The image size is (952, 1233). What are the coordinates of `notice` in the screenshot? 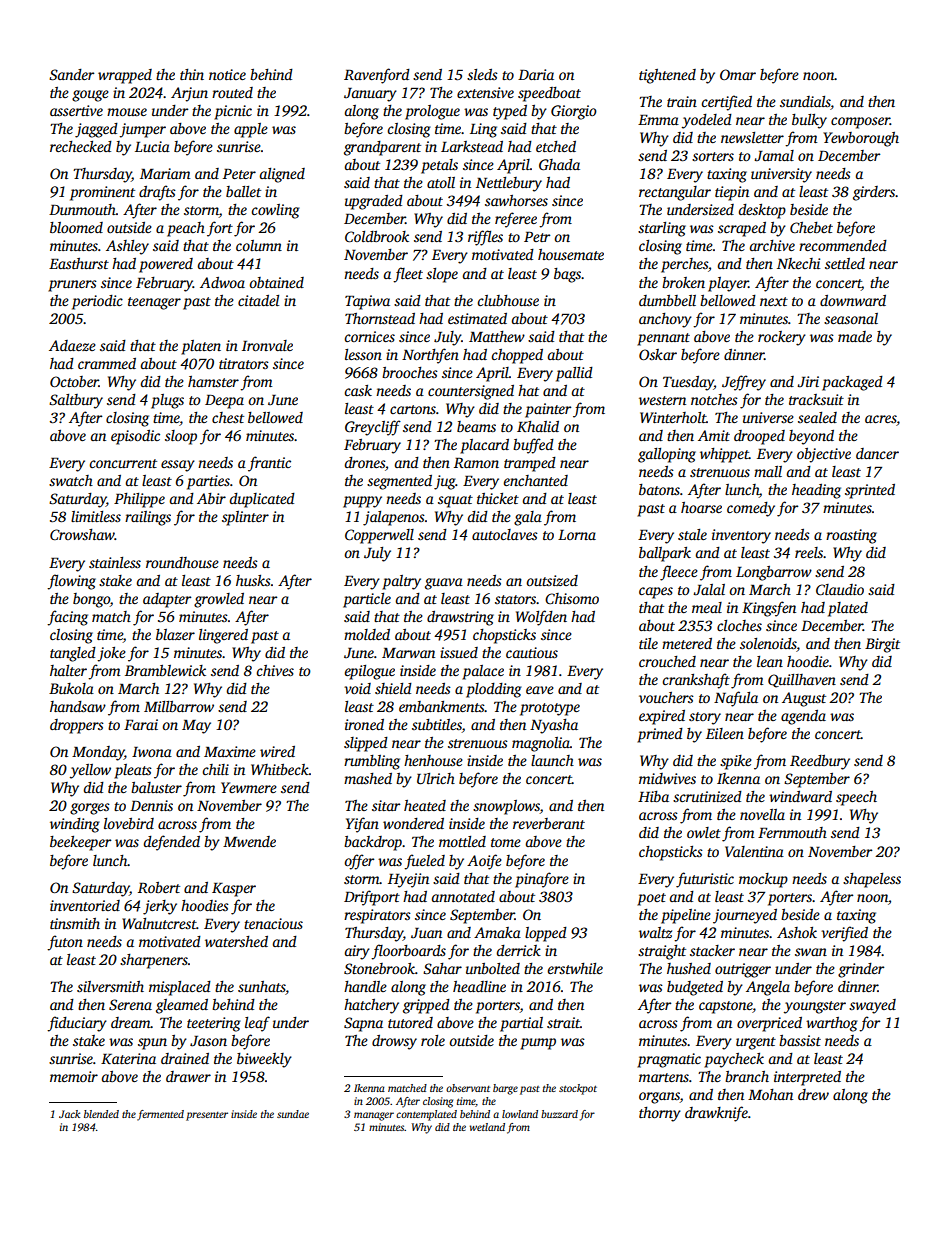 It's located at (227, 74).
